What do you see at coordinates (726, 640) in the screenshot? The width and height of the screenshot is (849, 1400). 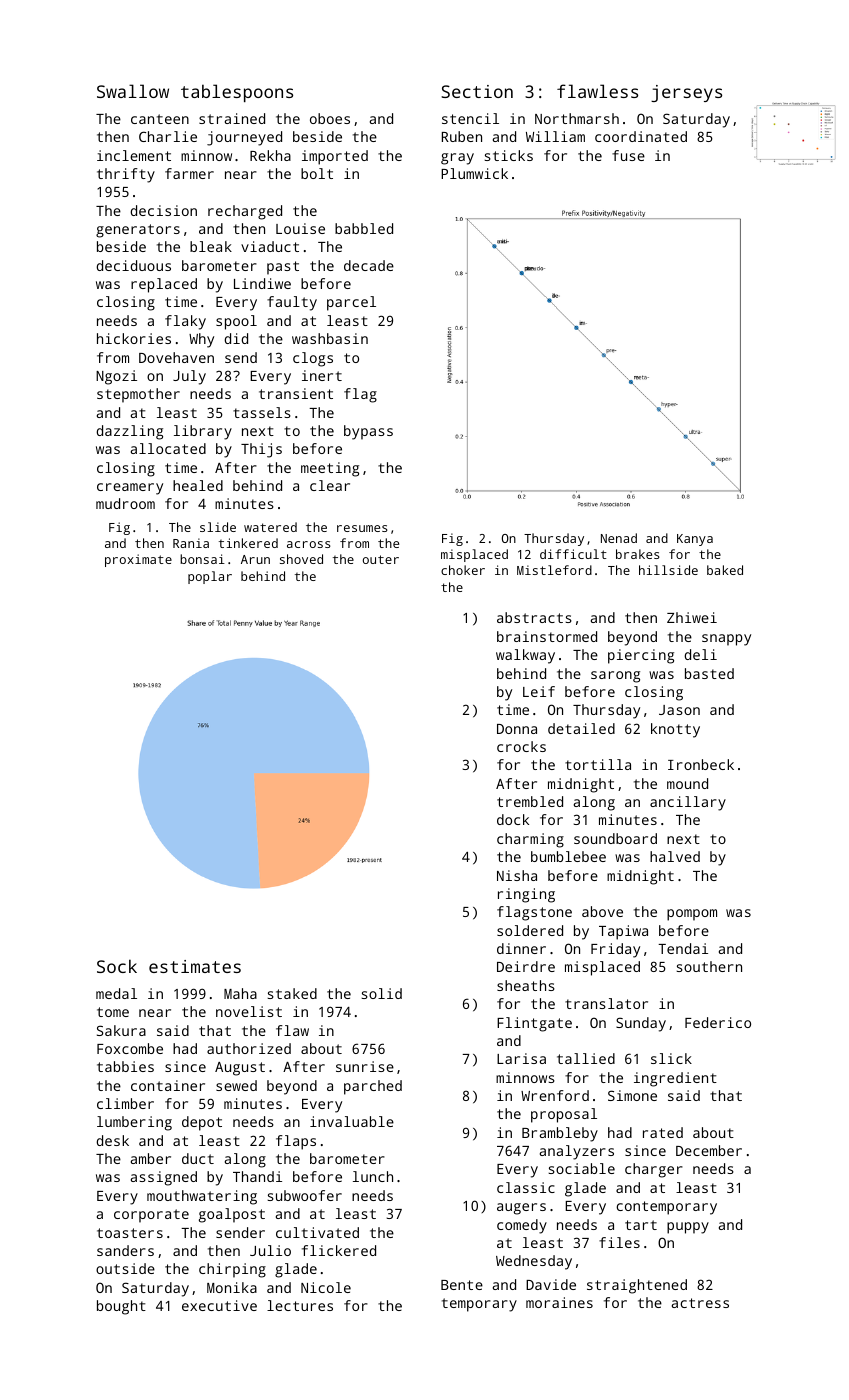 I see `snappy` at bounding box center [726, 640].
